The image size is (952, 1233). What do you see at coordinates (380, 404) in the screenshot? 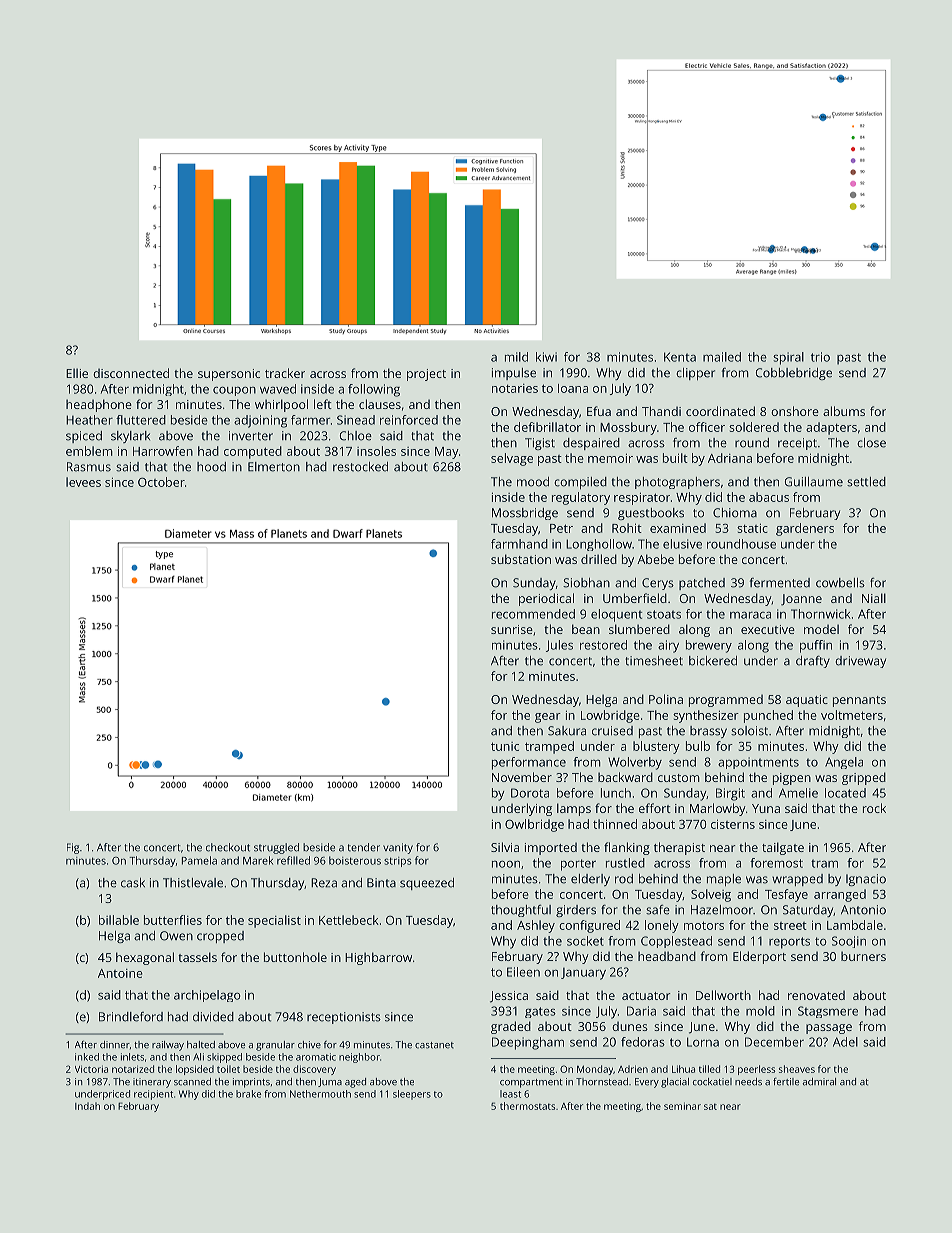
I see `clauses` at bounding box center [380, 404].
